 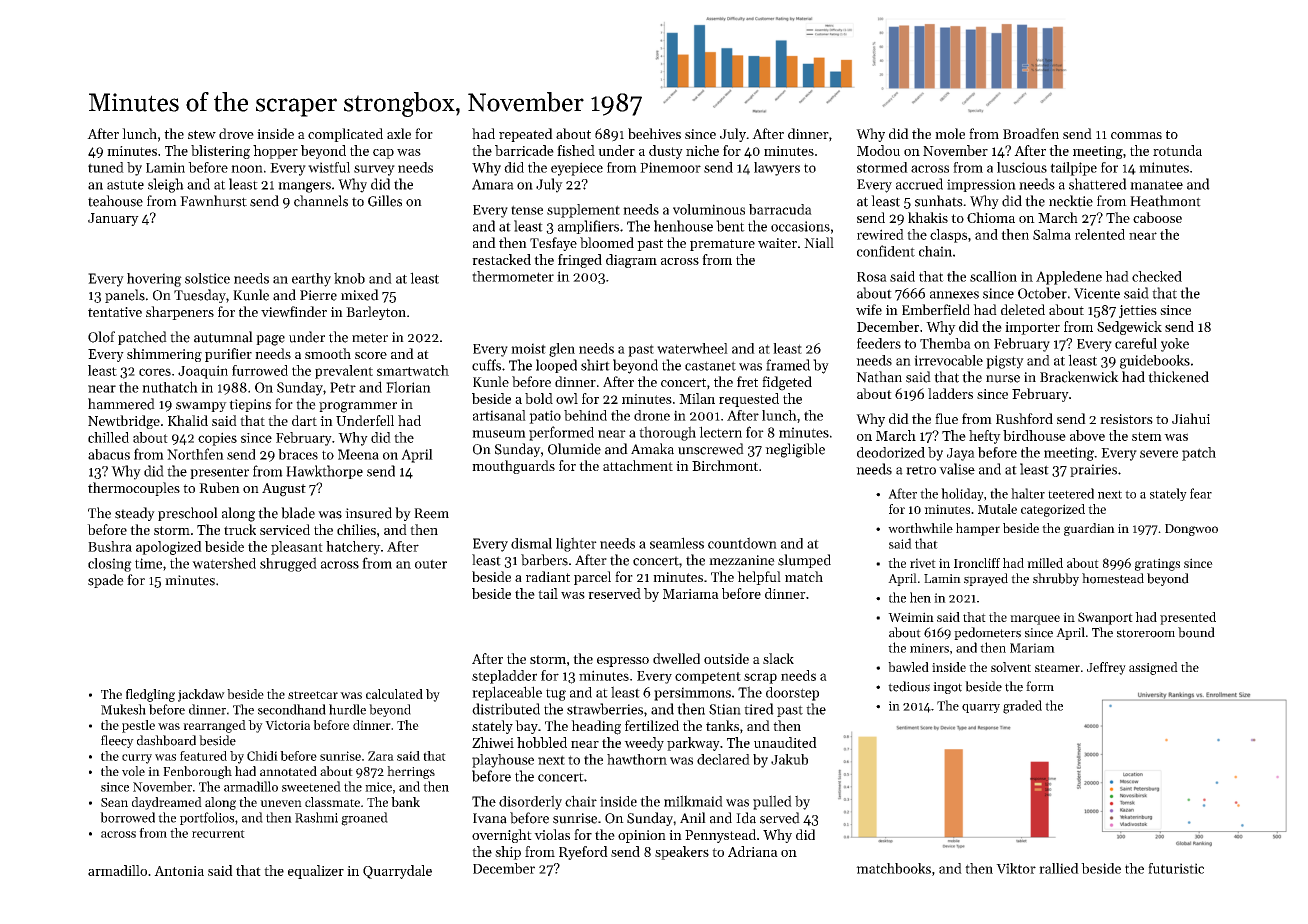 What do you see at coordinates (288, 564) in the screenshot?
I see `shrugged` at bounding box center [288, 564].
